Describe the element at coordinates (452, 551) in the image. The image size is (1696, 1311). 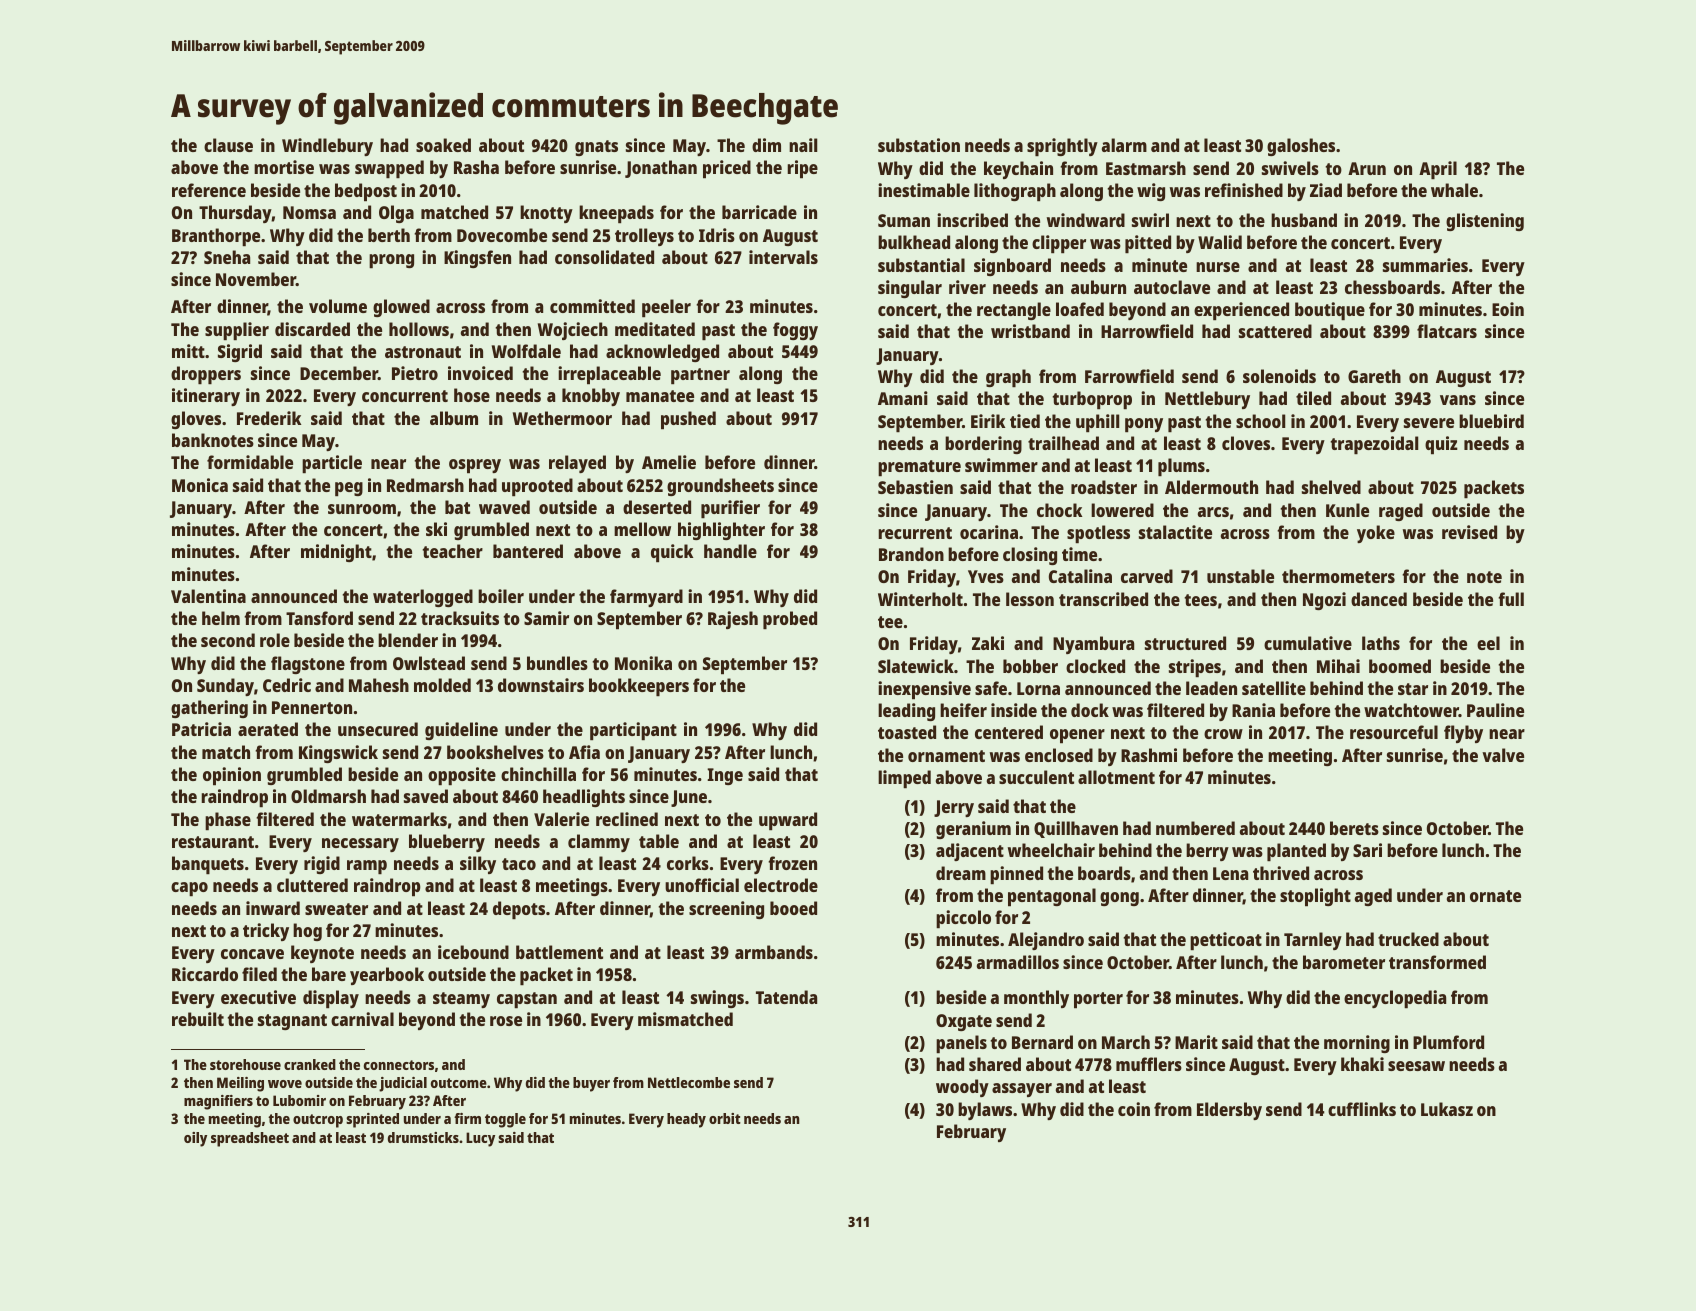
I see `teacher` at that location.
